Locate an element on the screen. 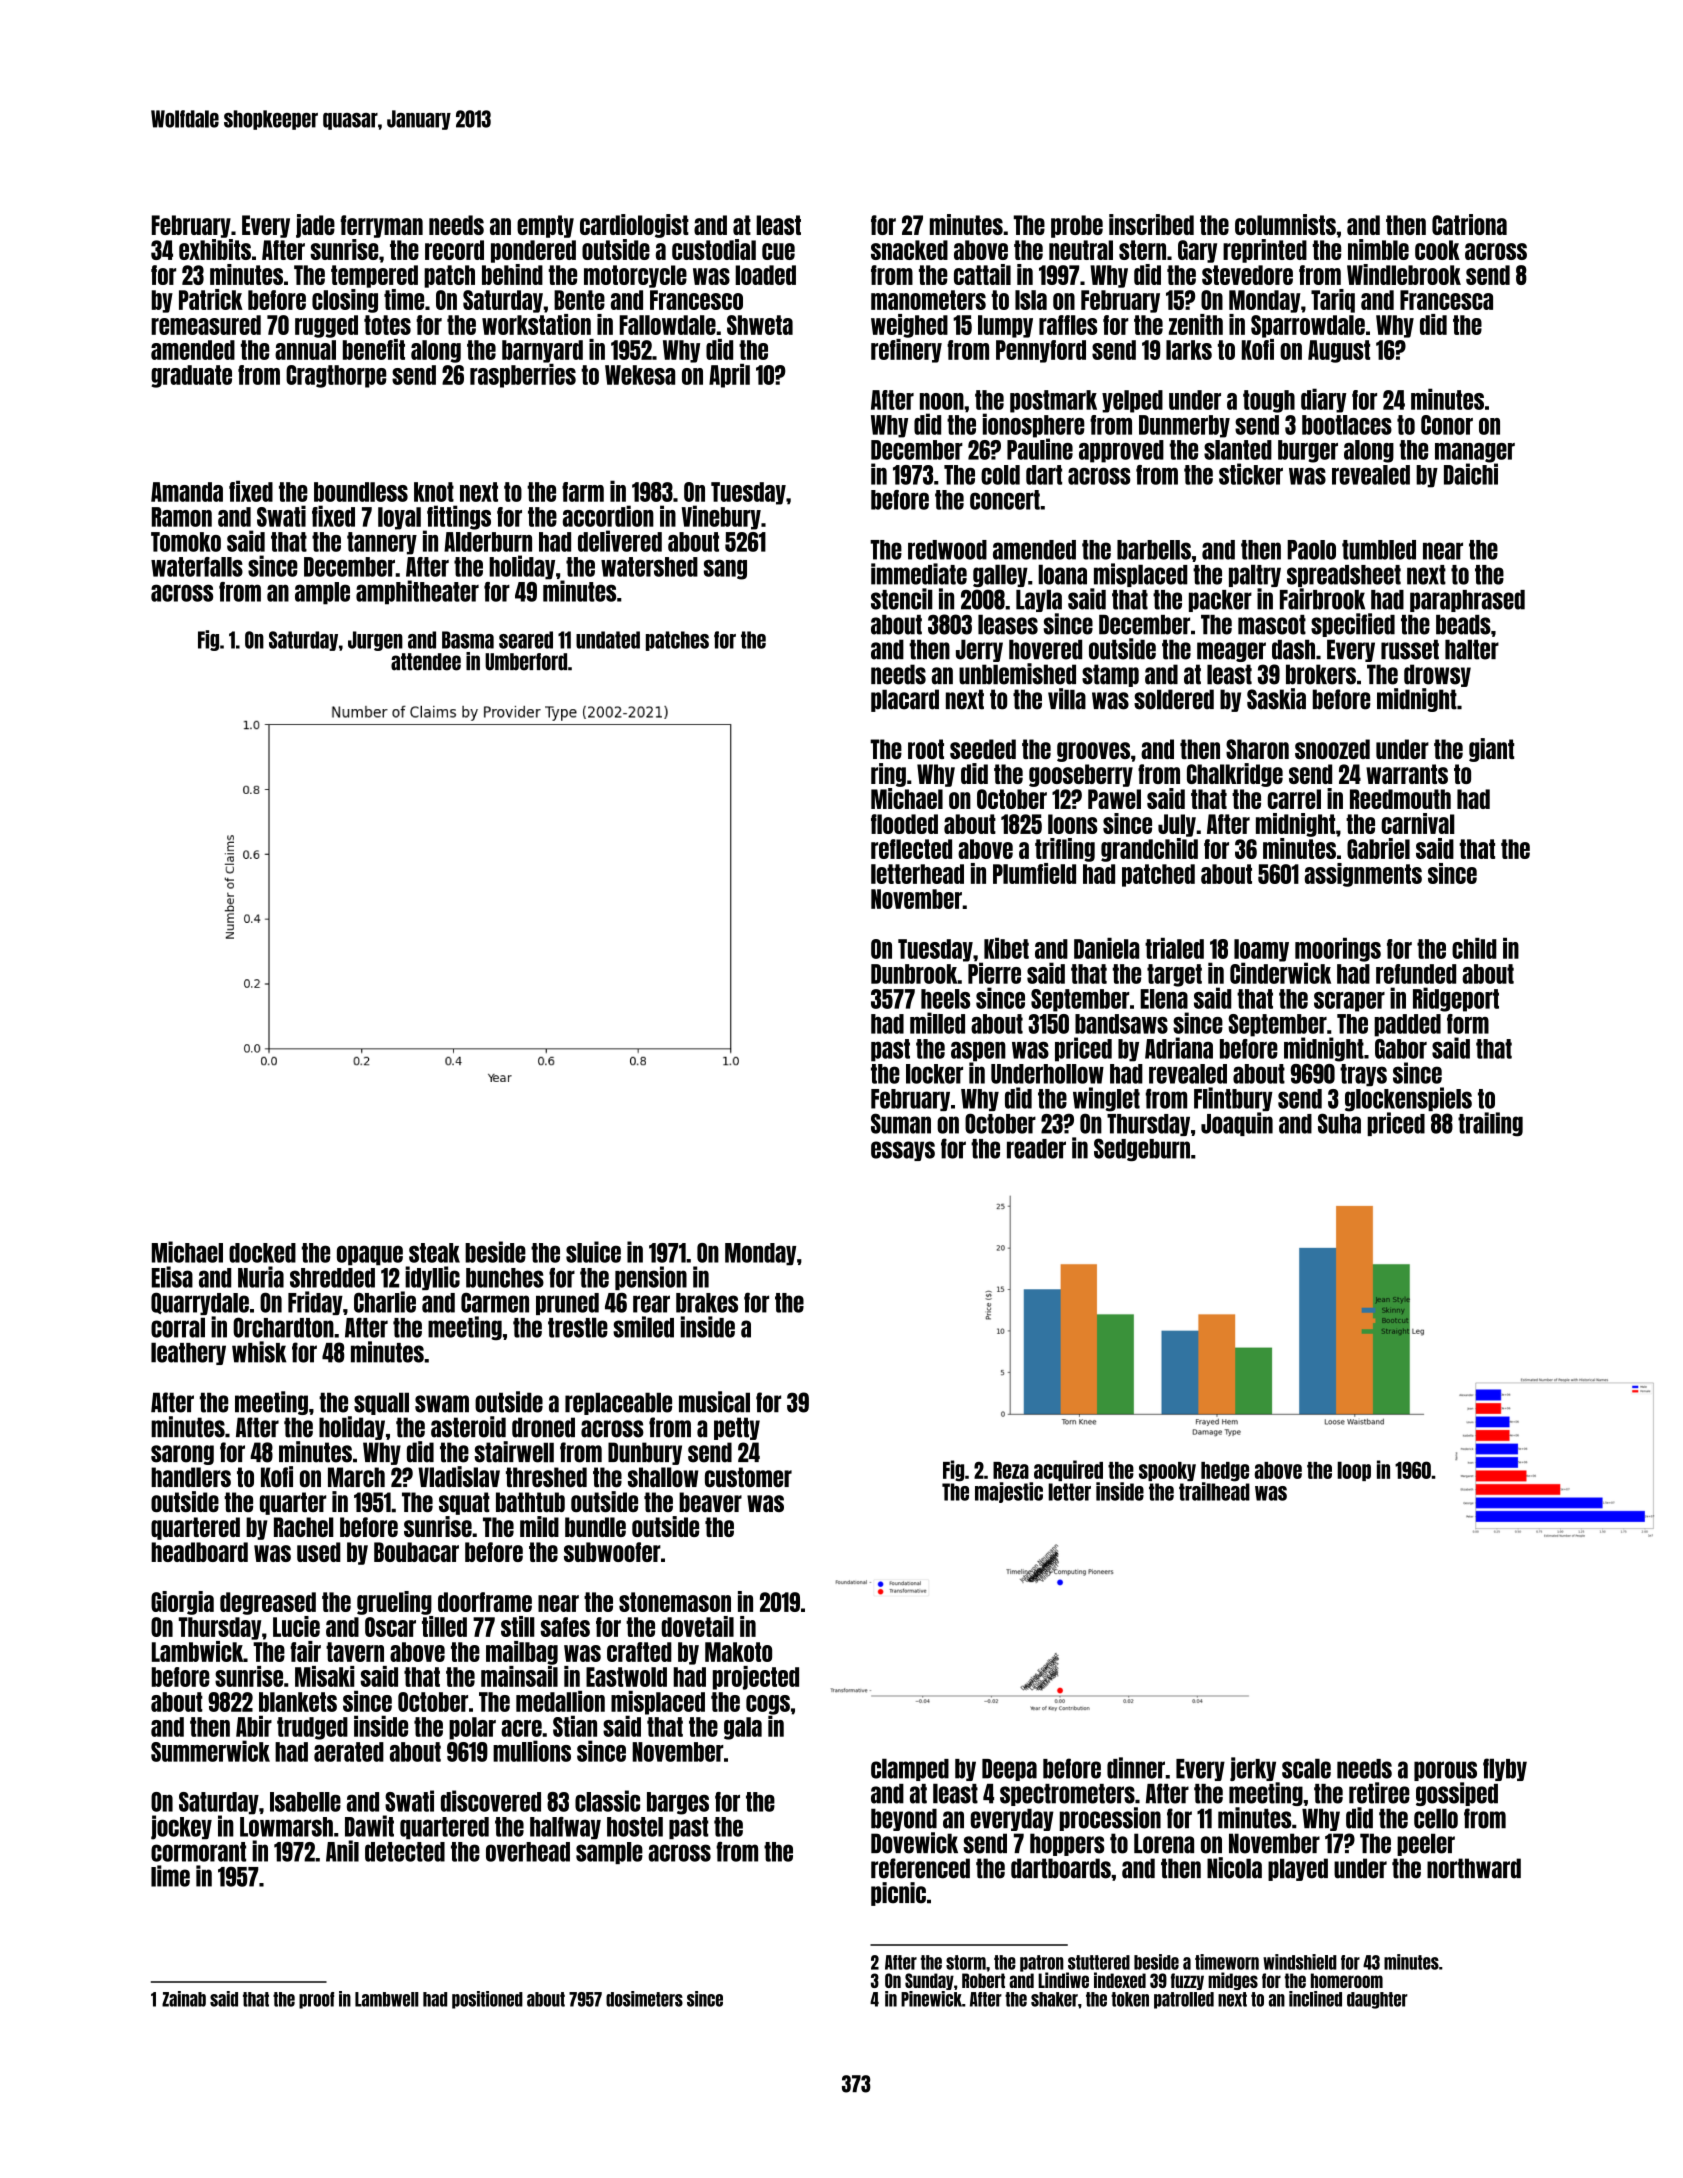  opaque is located at coordinates (370, 1255).
